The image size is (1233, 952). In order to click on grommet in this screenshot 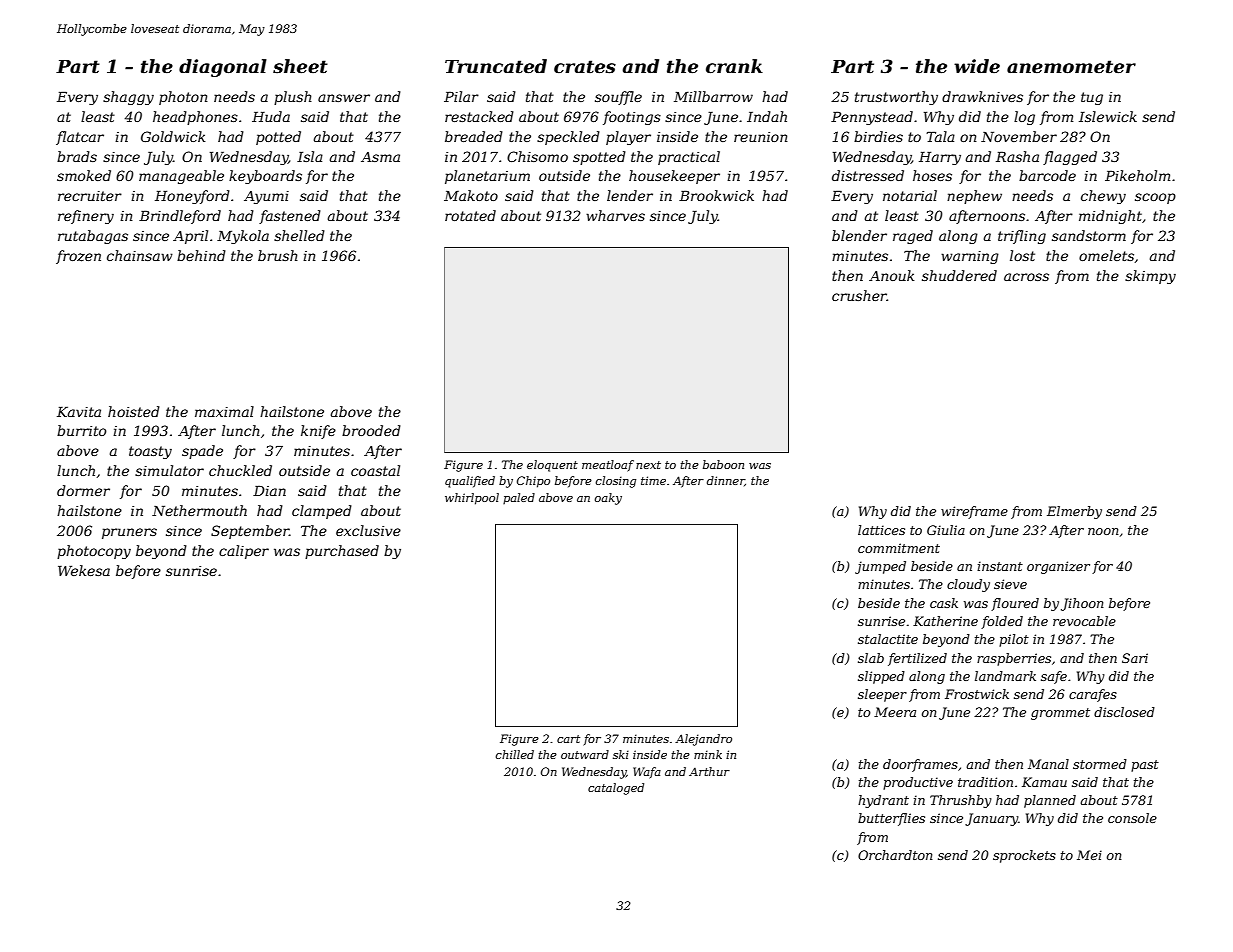, I will do `click(1060, 714)`.
